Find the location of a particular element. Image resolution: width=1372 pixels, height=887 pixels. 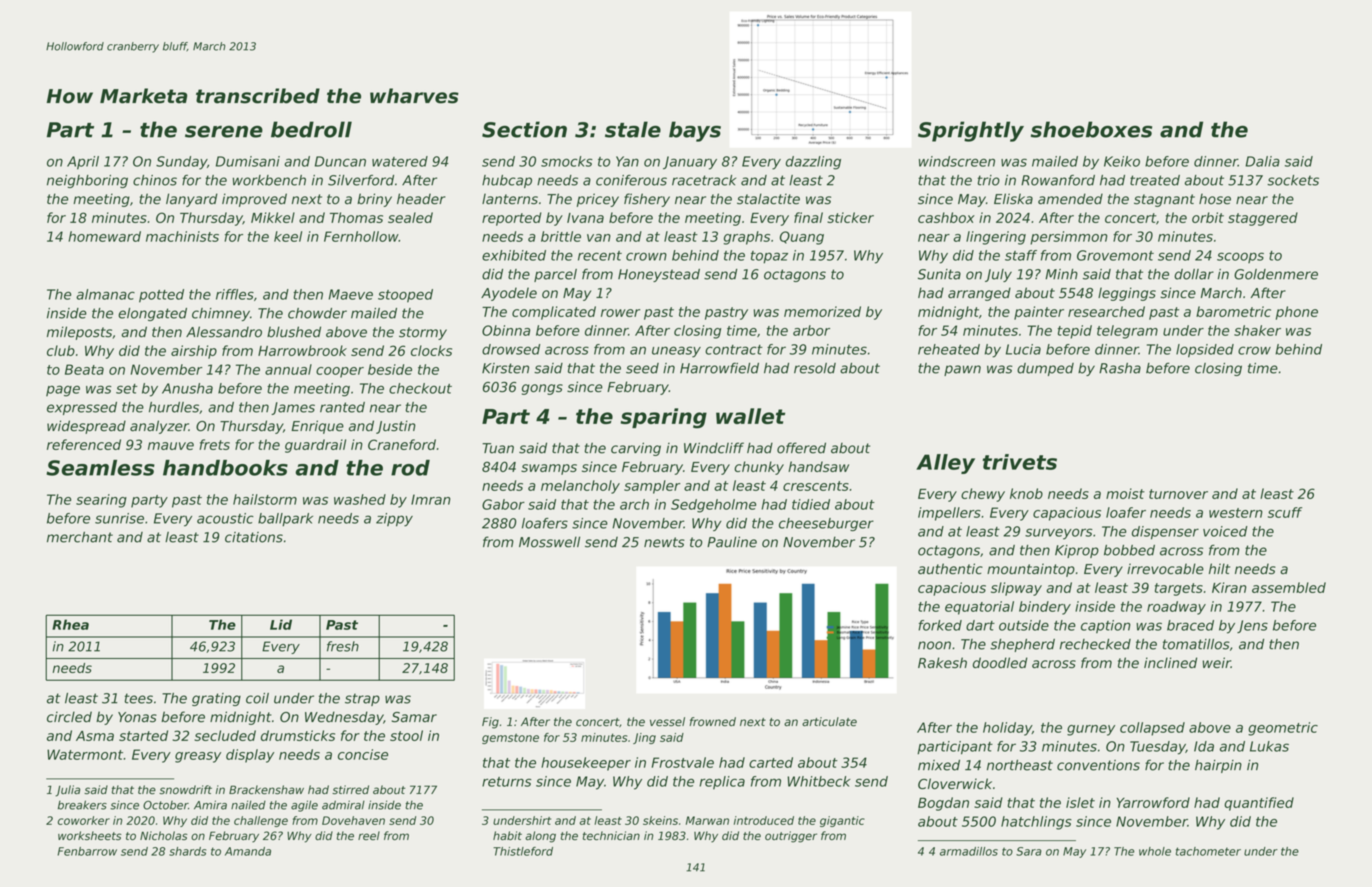

habit is located at coordinates (507, 836).
